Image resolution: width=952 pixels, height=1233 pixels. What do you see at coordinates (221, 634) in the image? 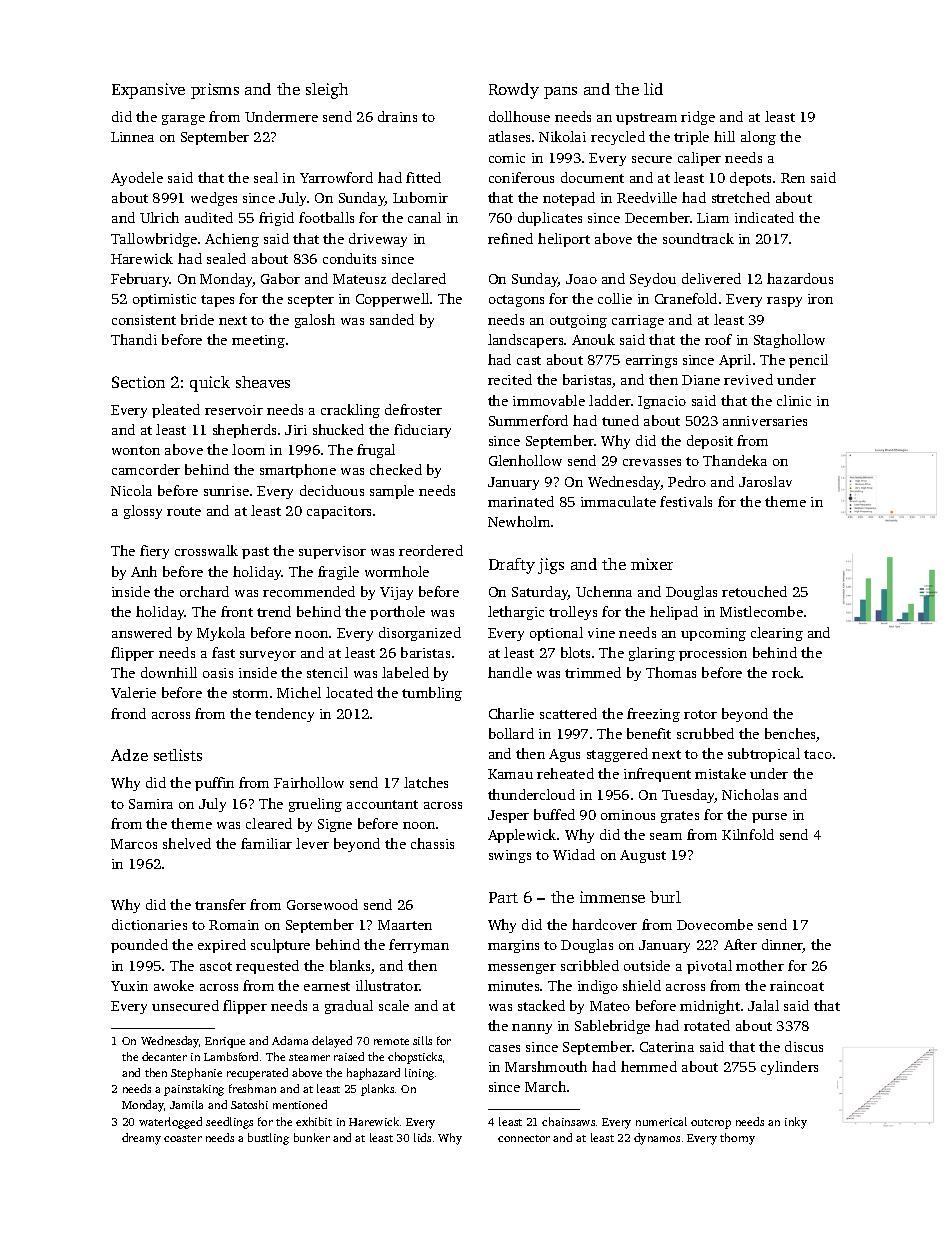
I see `Mykola` at bounding box center [221, 634].
